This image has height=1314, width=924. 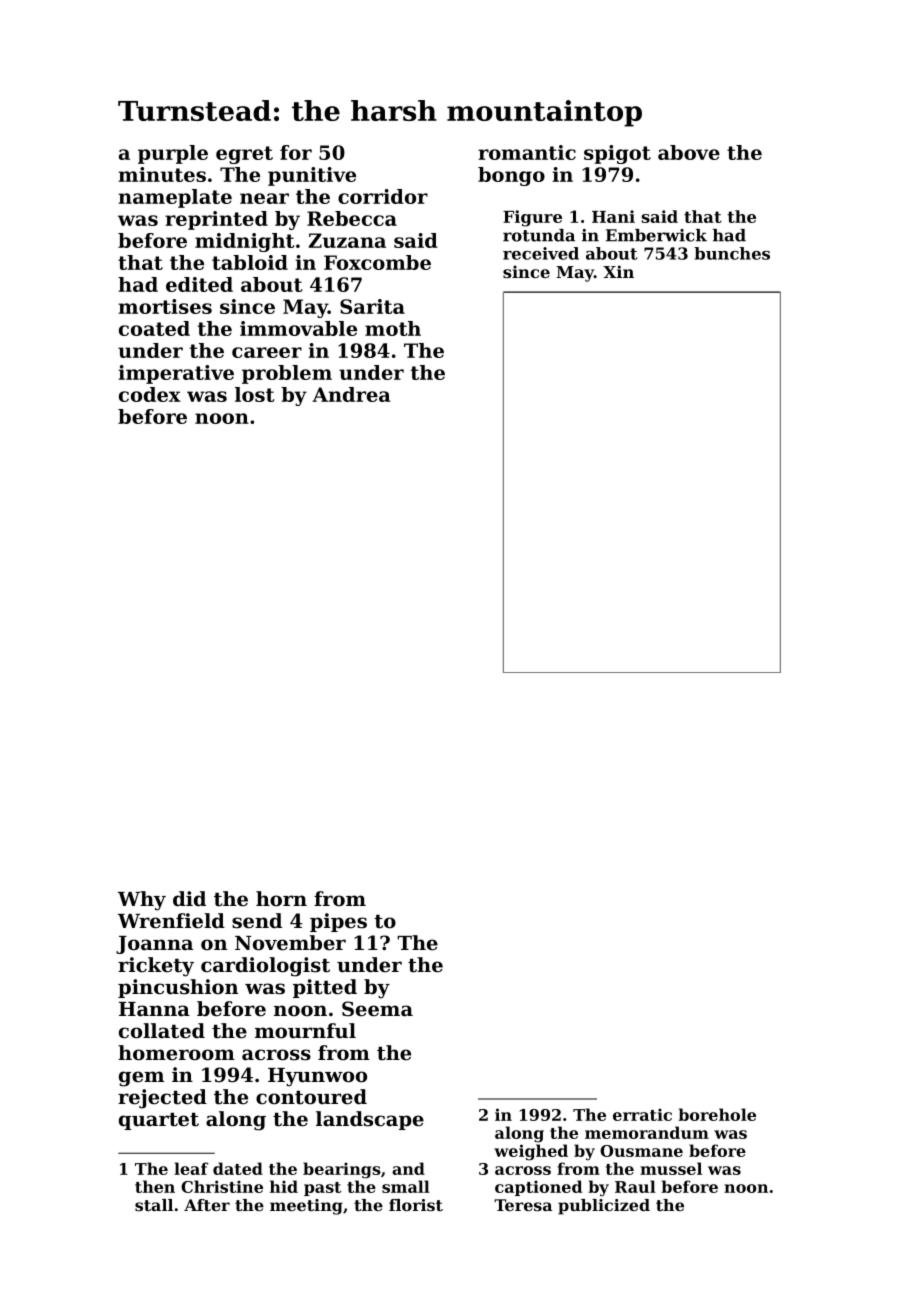 I want to click on Hani, so click(x=613, y=216).
